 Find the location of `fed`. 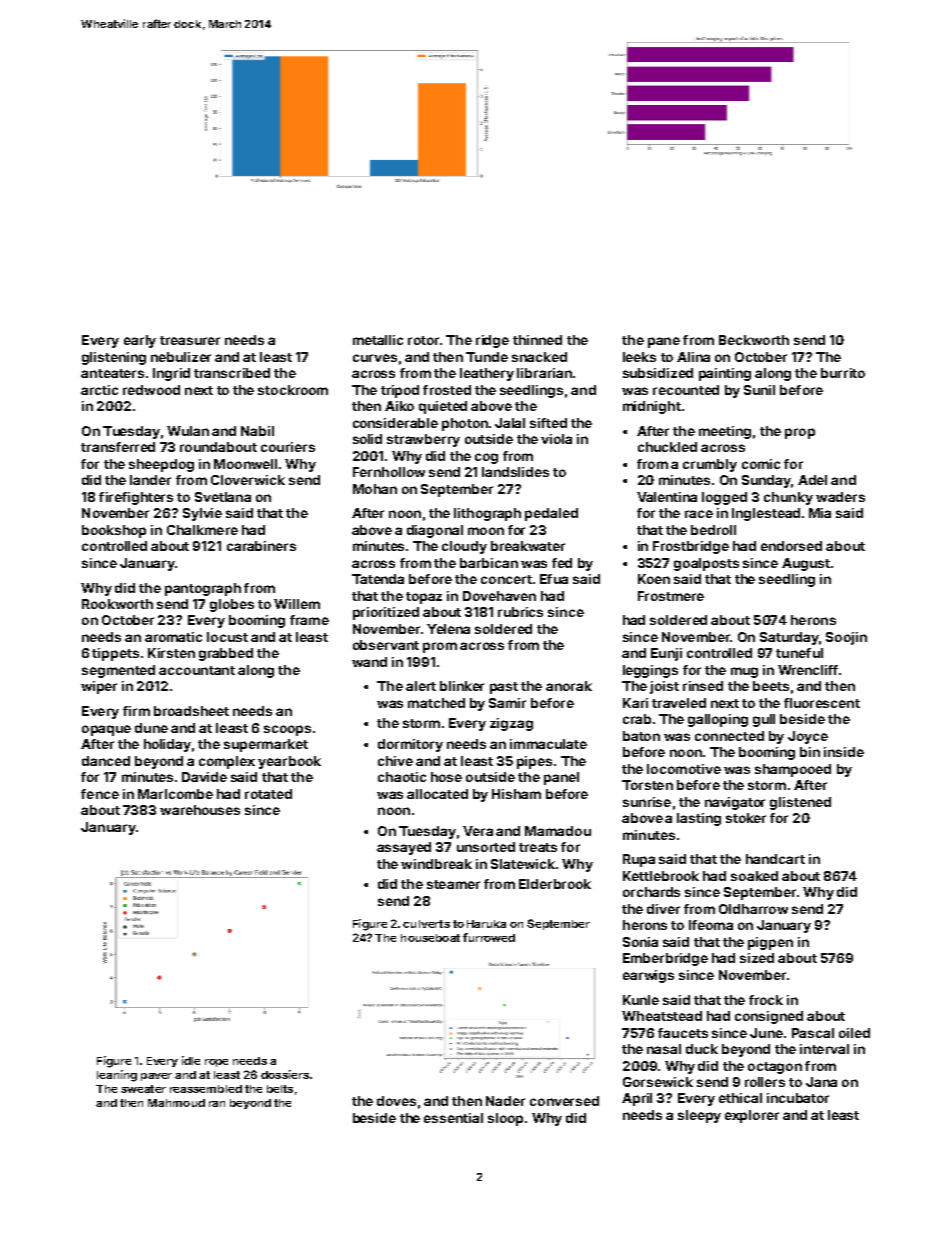

fed is located at coordinates (562, 563).
